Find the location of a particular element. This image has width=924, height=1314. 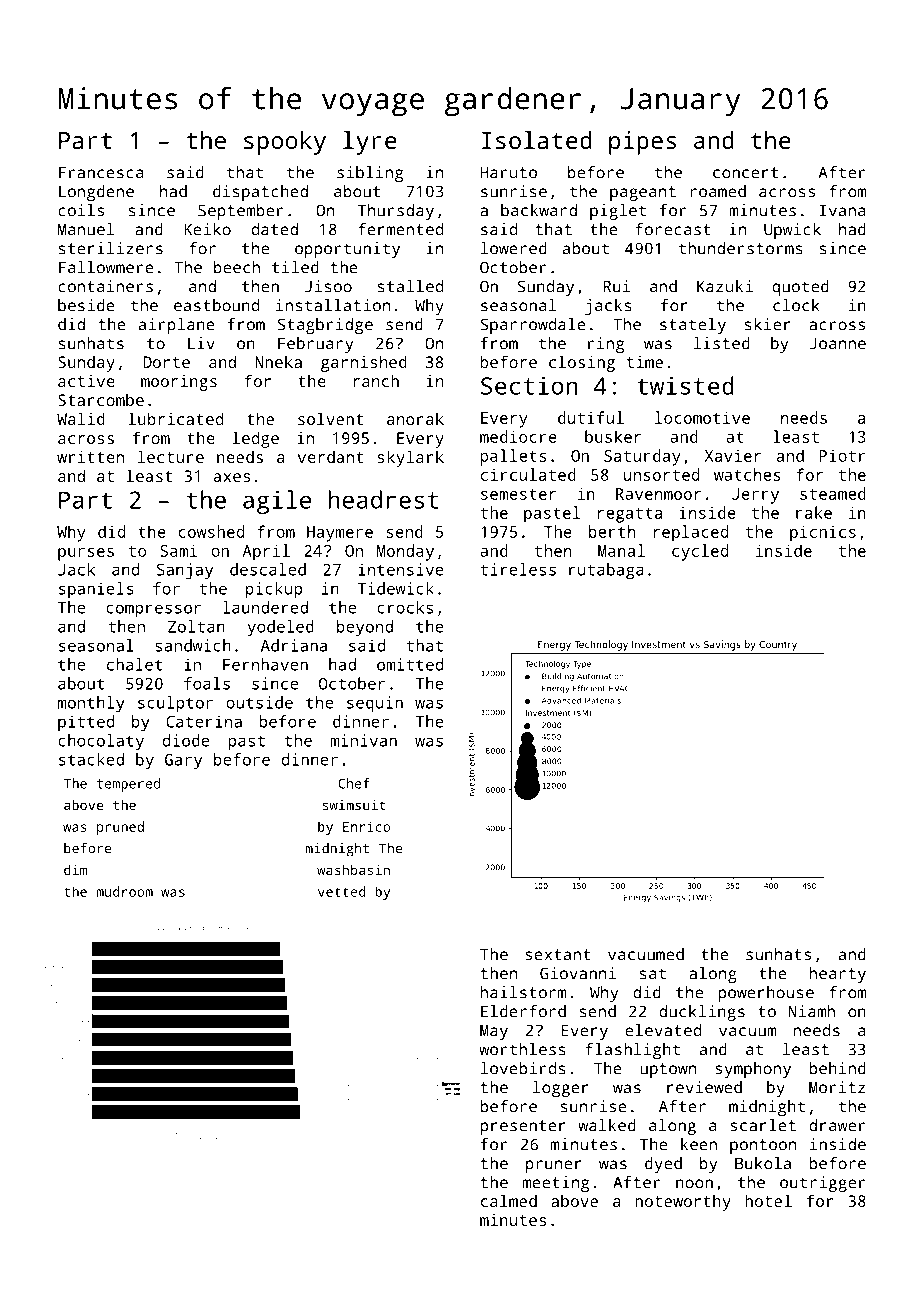

cycled is located at coordinates (700, 552).
